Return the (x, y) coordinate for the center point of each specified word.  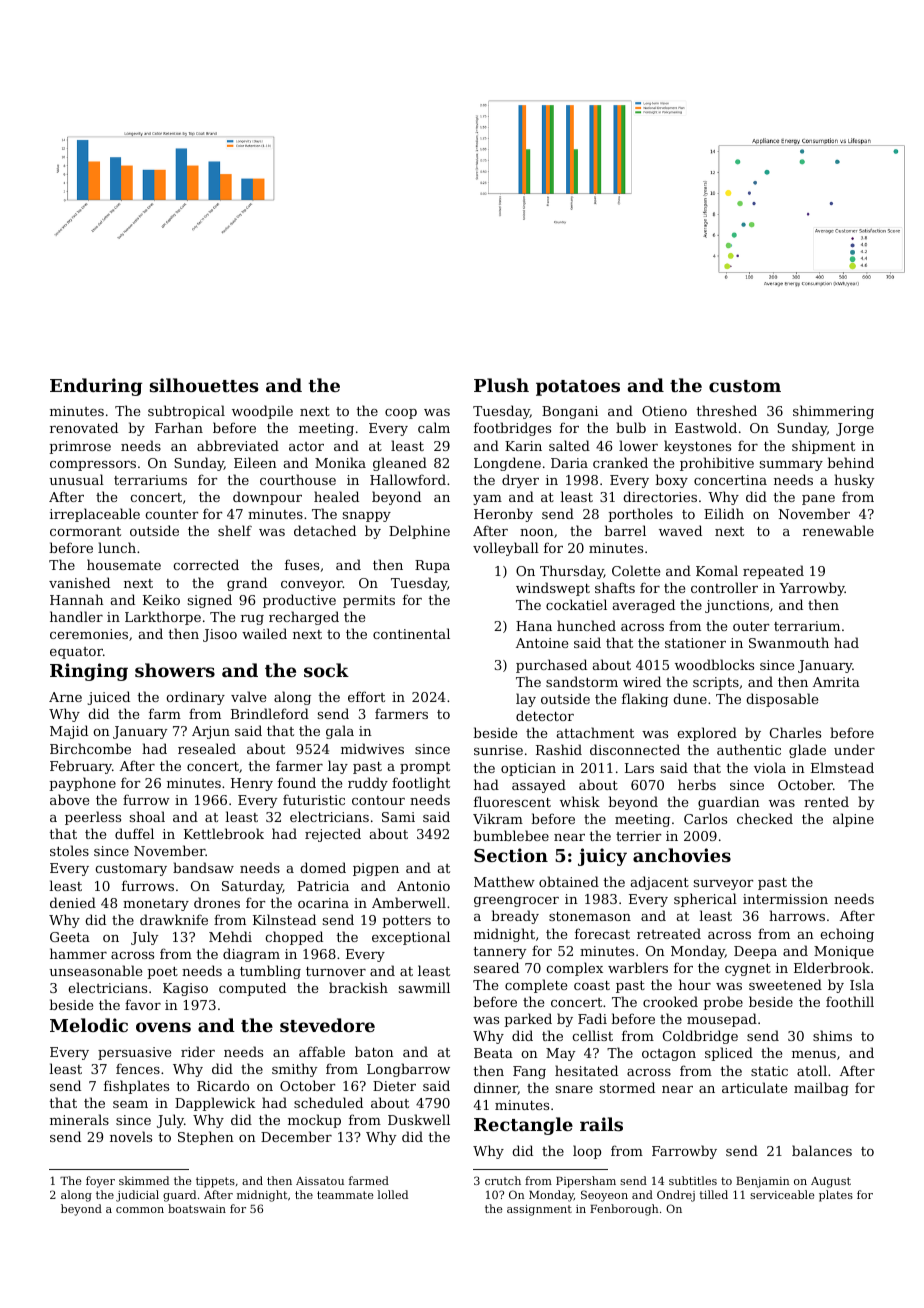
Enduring (96, 387)
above (69, 799)
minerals (79, 1119)
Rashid (559, 749)
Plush (501, 385)
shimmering (833, 412)
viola (770, 767)
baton (374, 1051)
